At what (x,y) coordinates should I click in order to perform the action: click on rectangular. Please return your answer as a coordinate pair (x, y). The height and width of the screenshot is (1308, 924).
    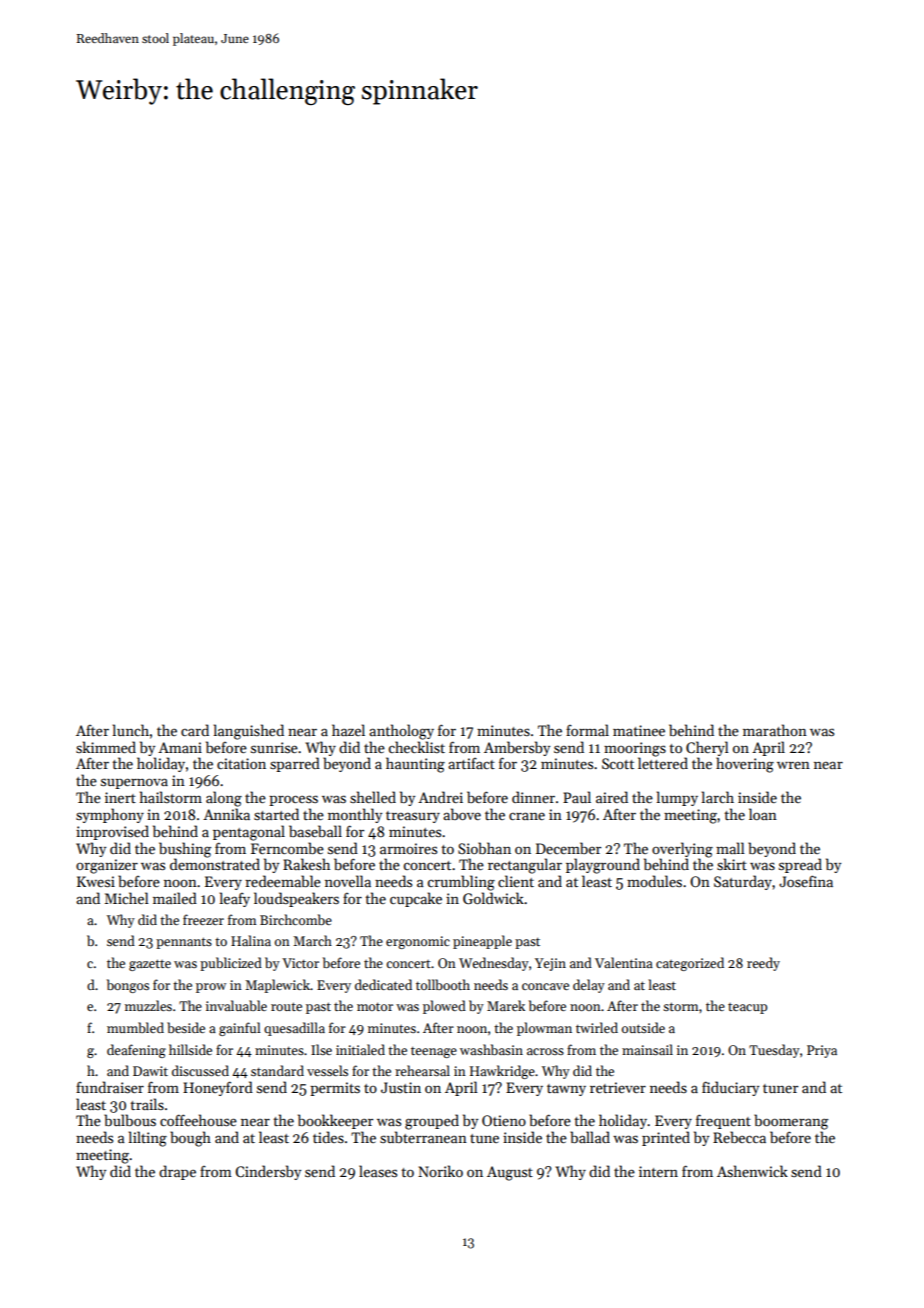
    Looking at the image, I should click on (525, 866).
